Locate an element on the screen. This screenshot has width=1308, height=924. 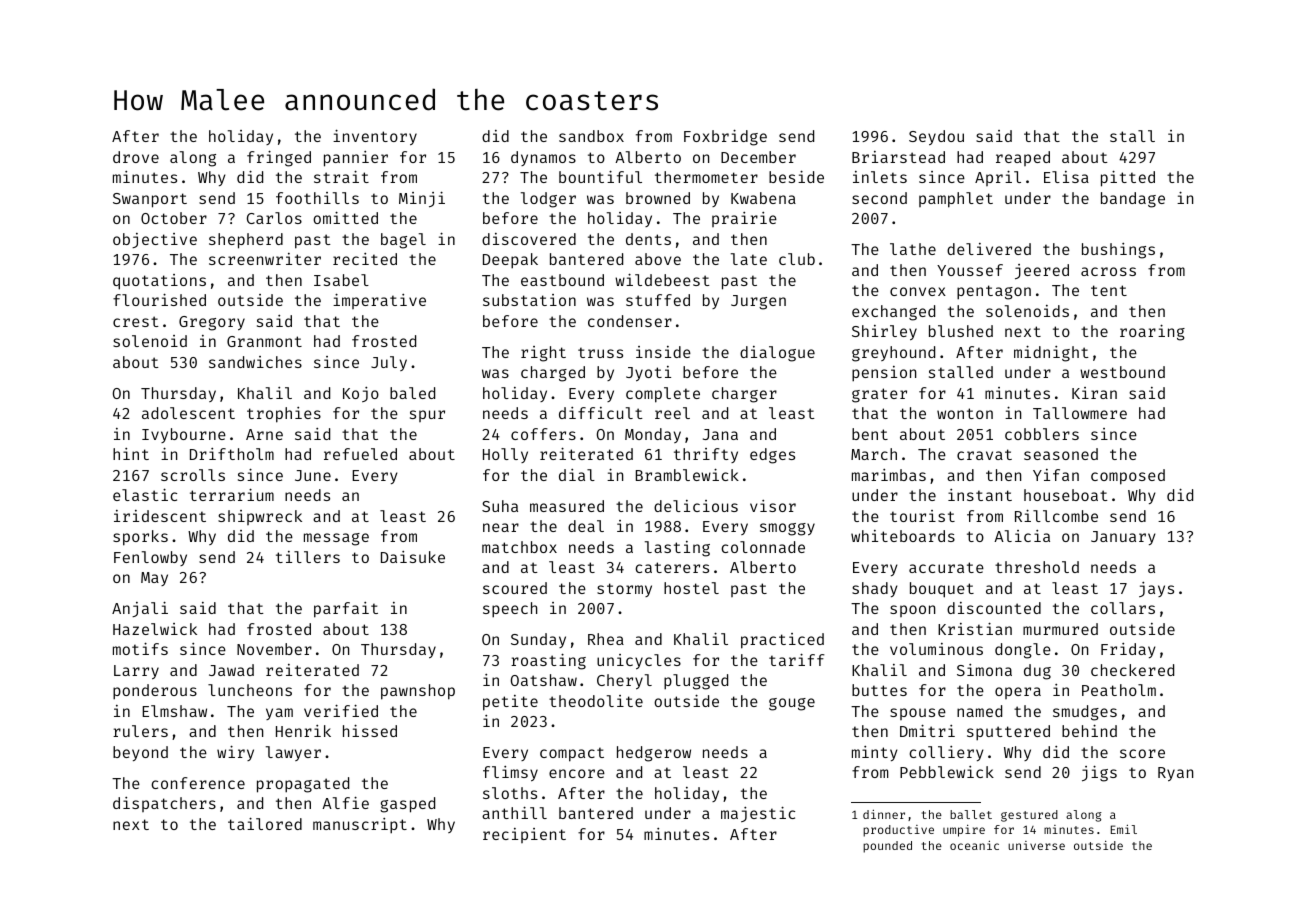
drove is located at coordinates (136, 157).
